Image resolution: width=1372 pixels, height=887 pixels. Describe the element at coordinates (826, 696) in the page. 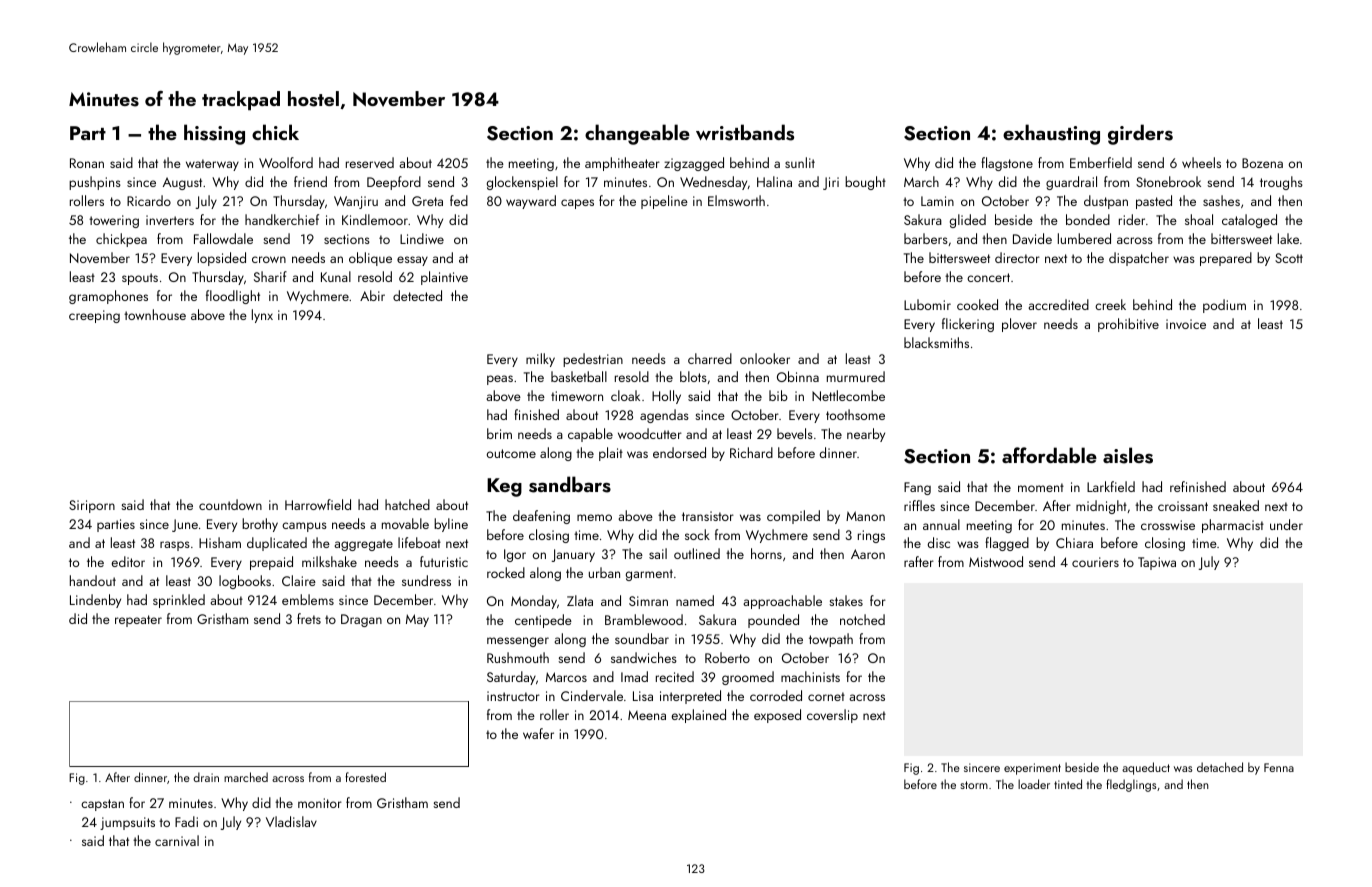

I see `cornet` at that location.
